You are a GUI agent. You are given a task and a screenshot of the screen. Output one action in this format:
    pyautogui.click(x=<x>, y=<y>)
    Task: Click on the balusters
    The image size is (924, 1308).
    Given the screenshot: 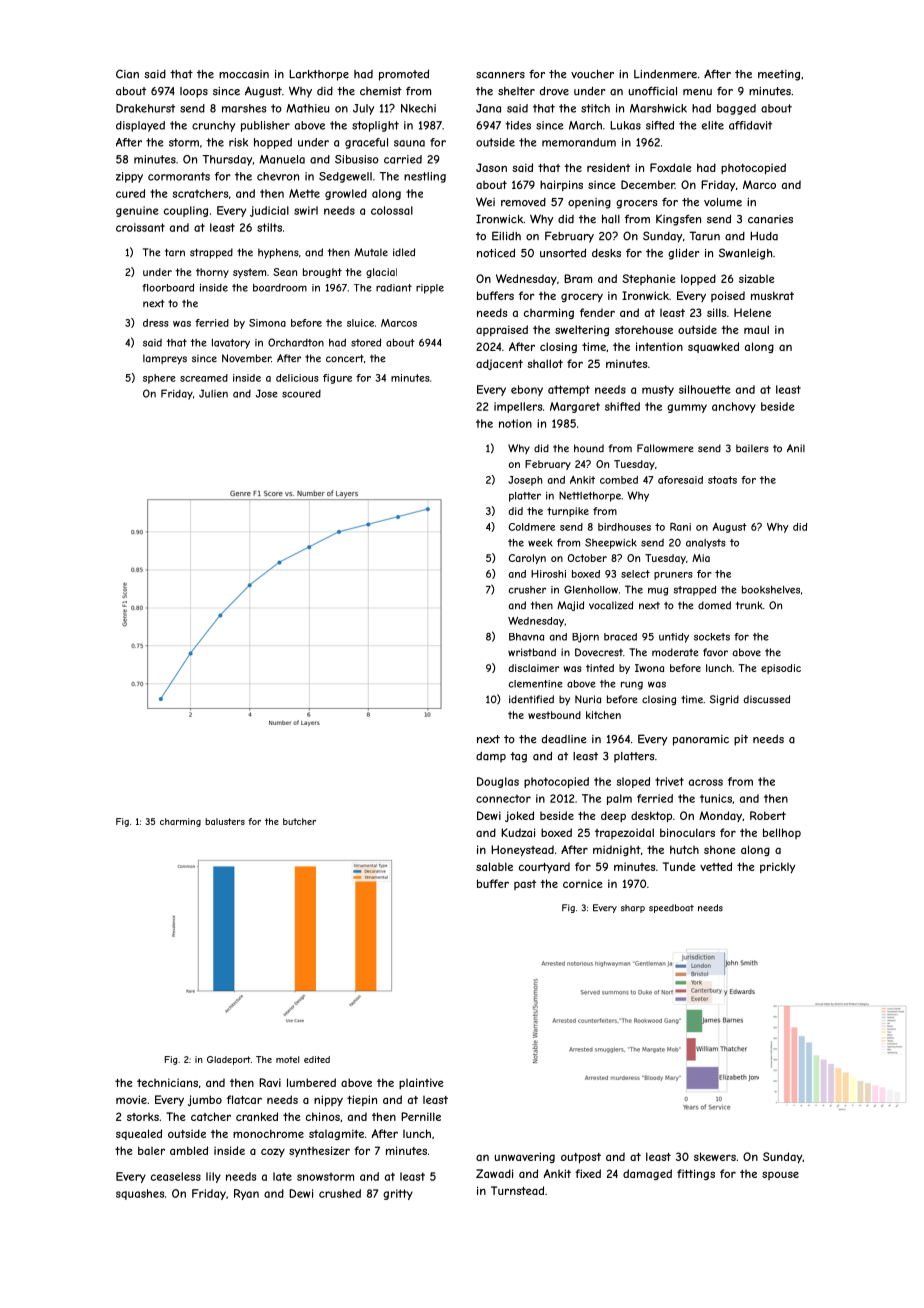 What is the action you would take?
    pyautogui.click(x=225, y=821)
